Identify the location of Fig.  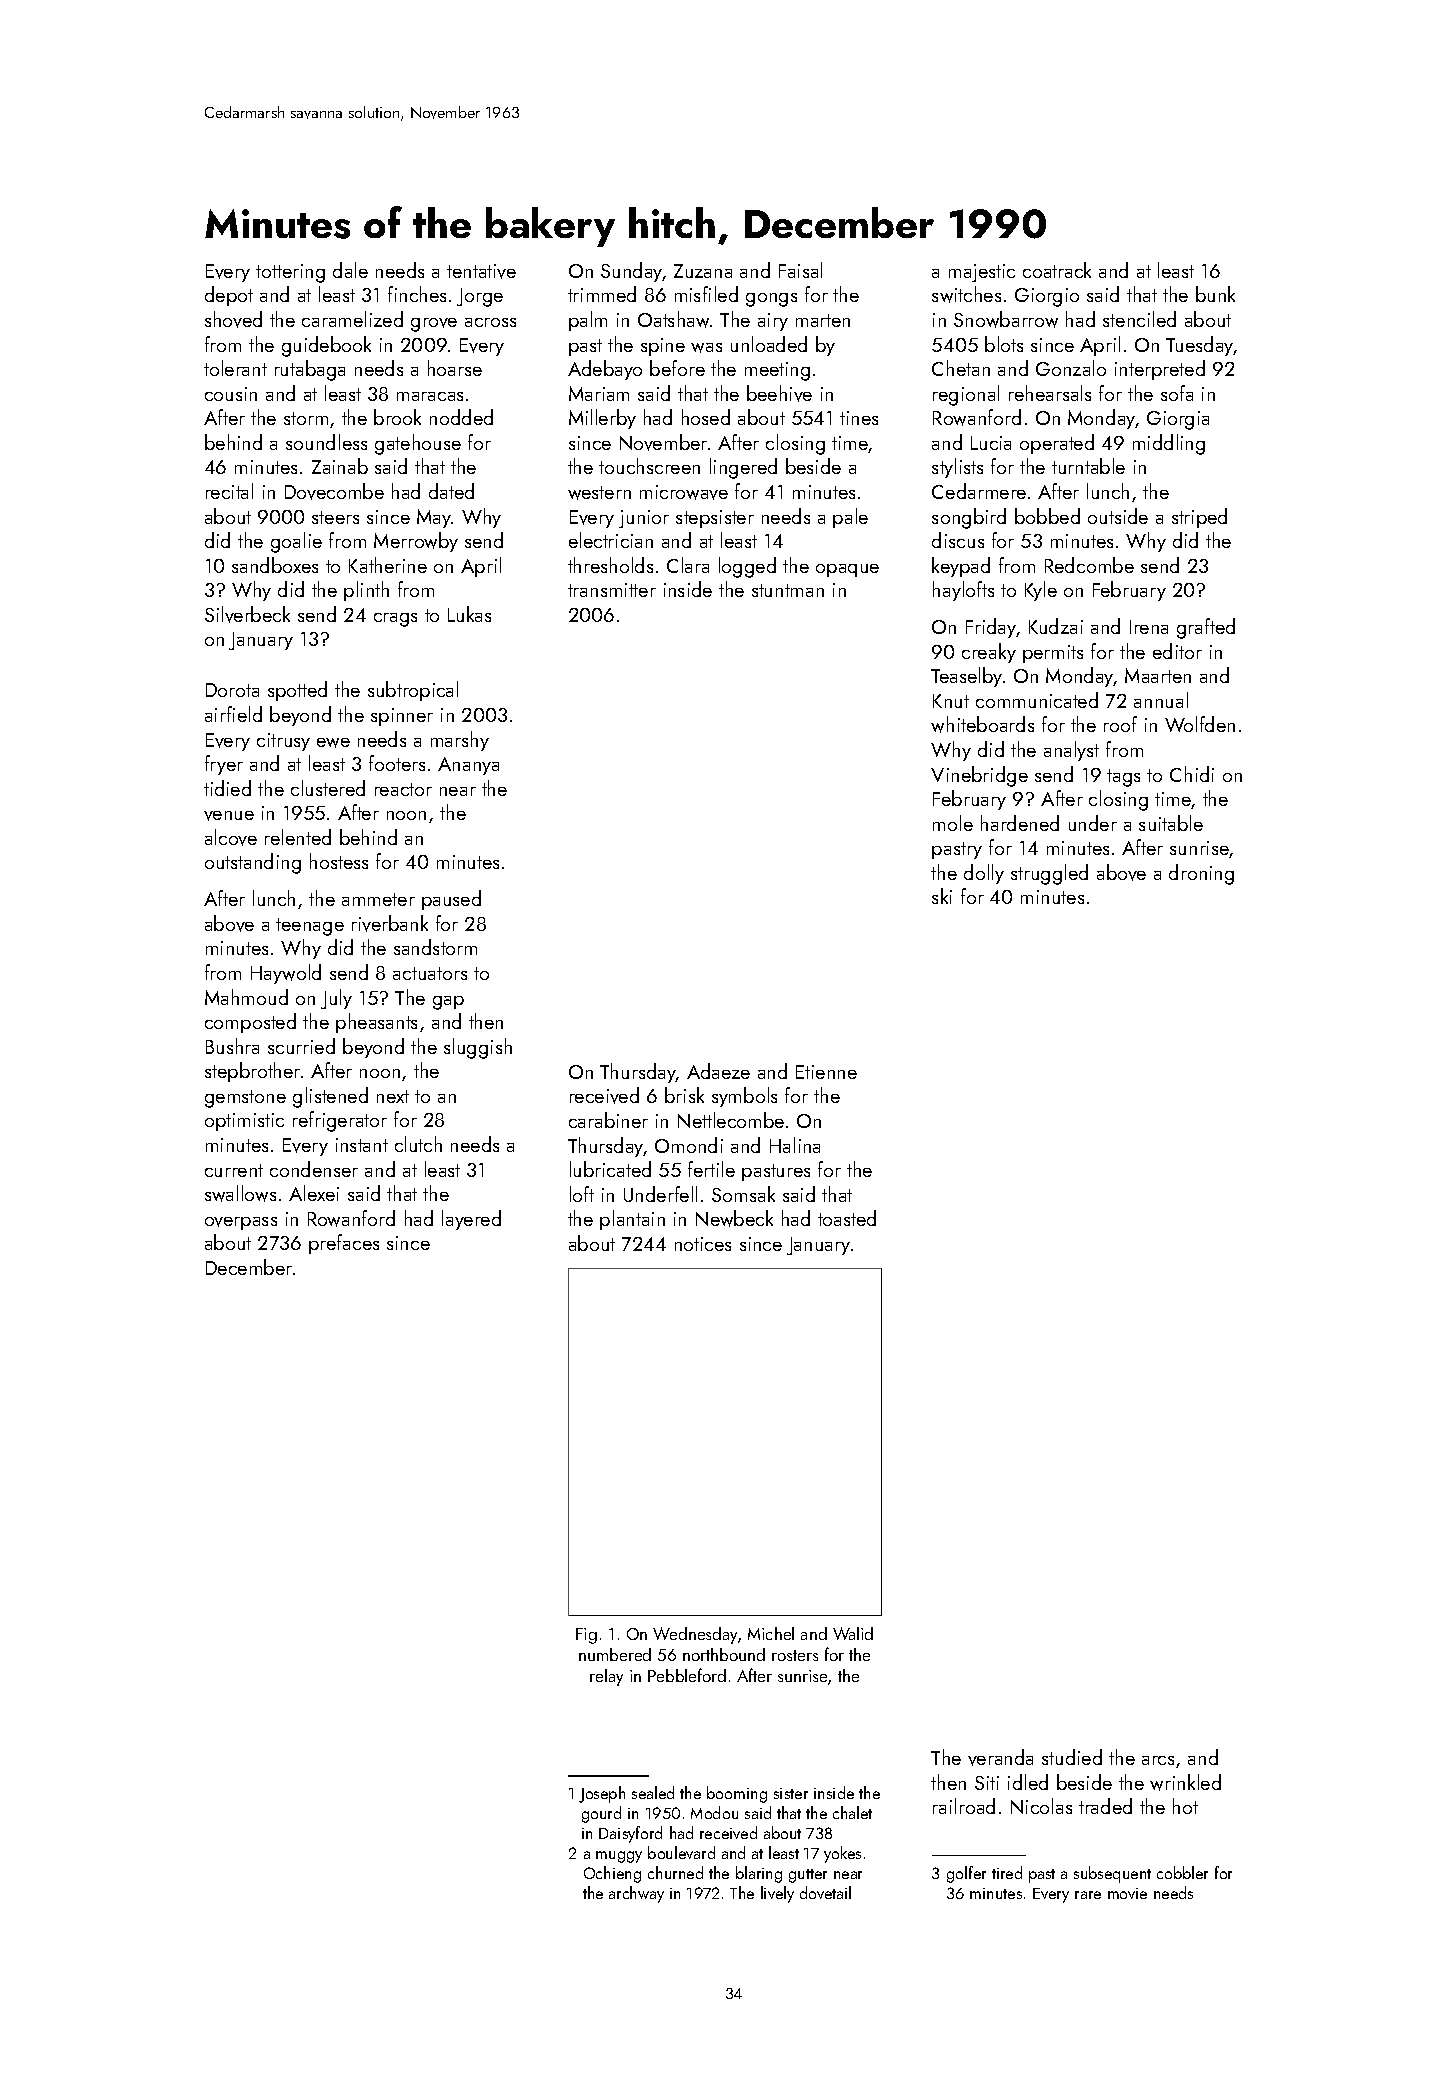
(586, 1636).
